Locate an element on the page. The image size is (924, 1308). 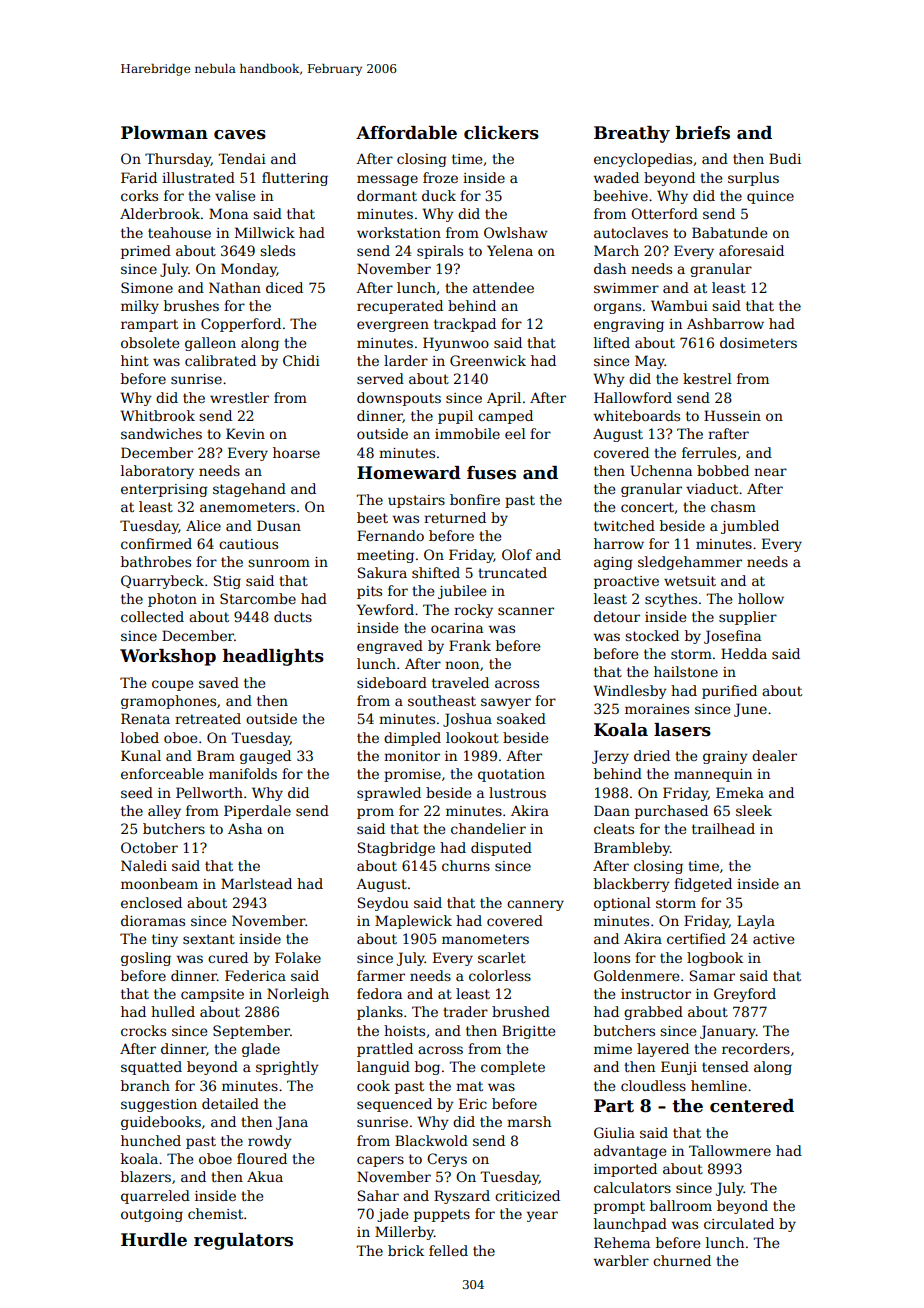
encyclopedias is located at coordinates (643, 160).
